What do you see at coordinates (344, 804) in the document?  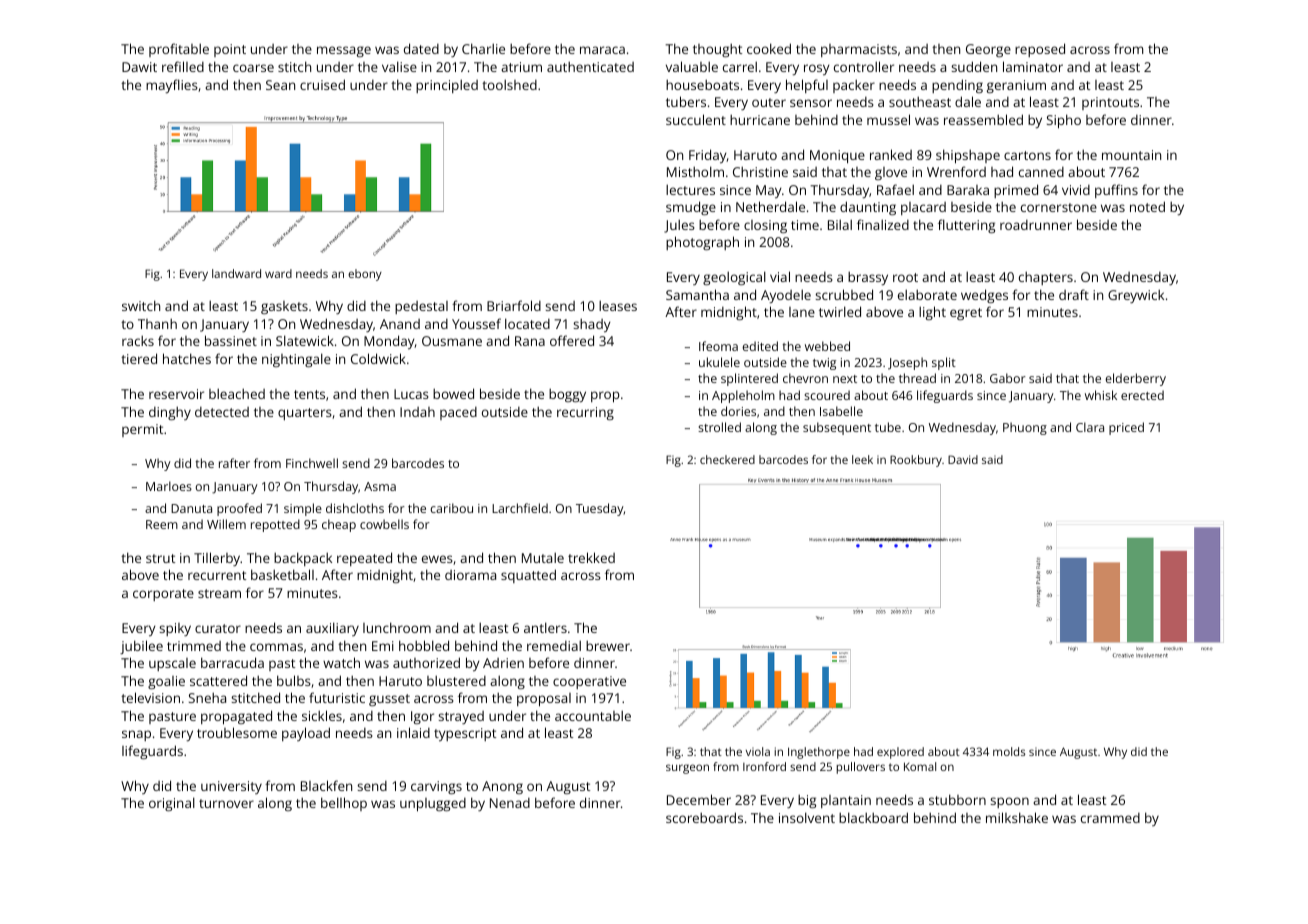 I see `bellhop` at bounding box center [344, 804].
